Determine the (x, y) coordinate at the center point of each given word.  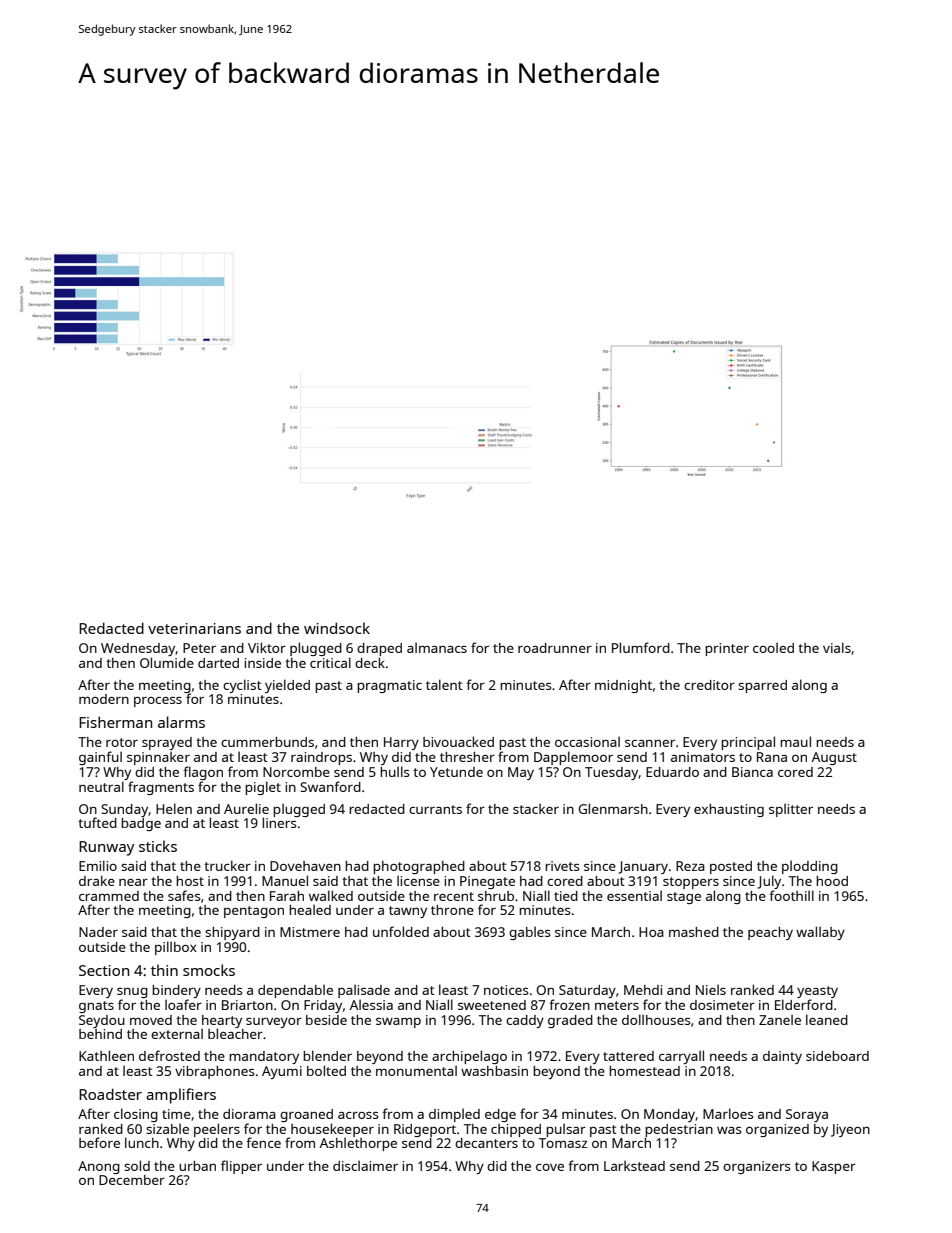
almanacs (437, 647)
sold (137, 1165)
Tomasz (563, 1143)
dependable (295, 991)
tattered (628, 1056)
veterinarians (194, 628)
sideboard (837, 1056)
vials (837, 647)
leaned (827, 1019)
